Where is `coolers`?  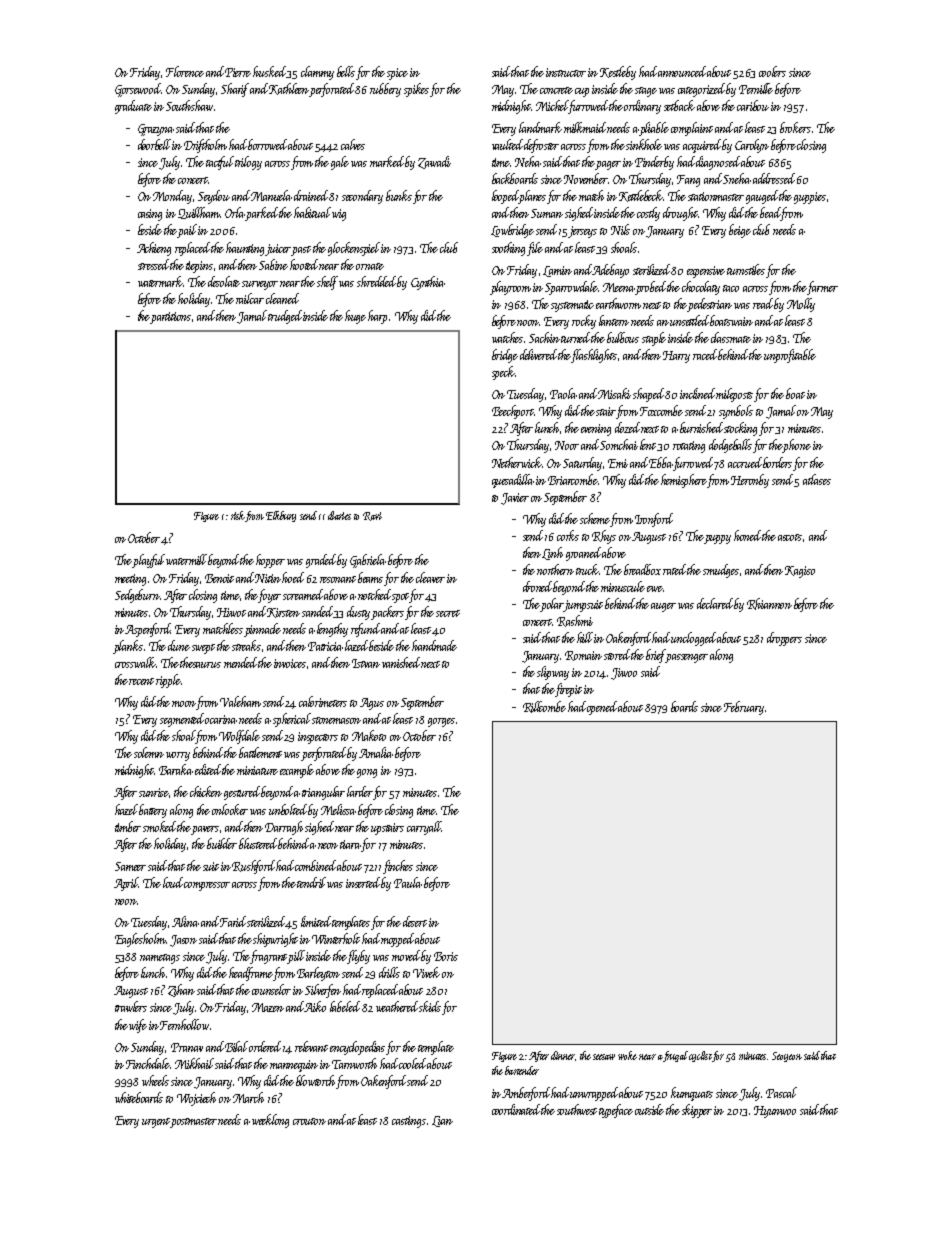
coolers is located at coordinates (772, 71).
